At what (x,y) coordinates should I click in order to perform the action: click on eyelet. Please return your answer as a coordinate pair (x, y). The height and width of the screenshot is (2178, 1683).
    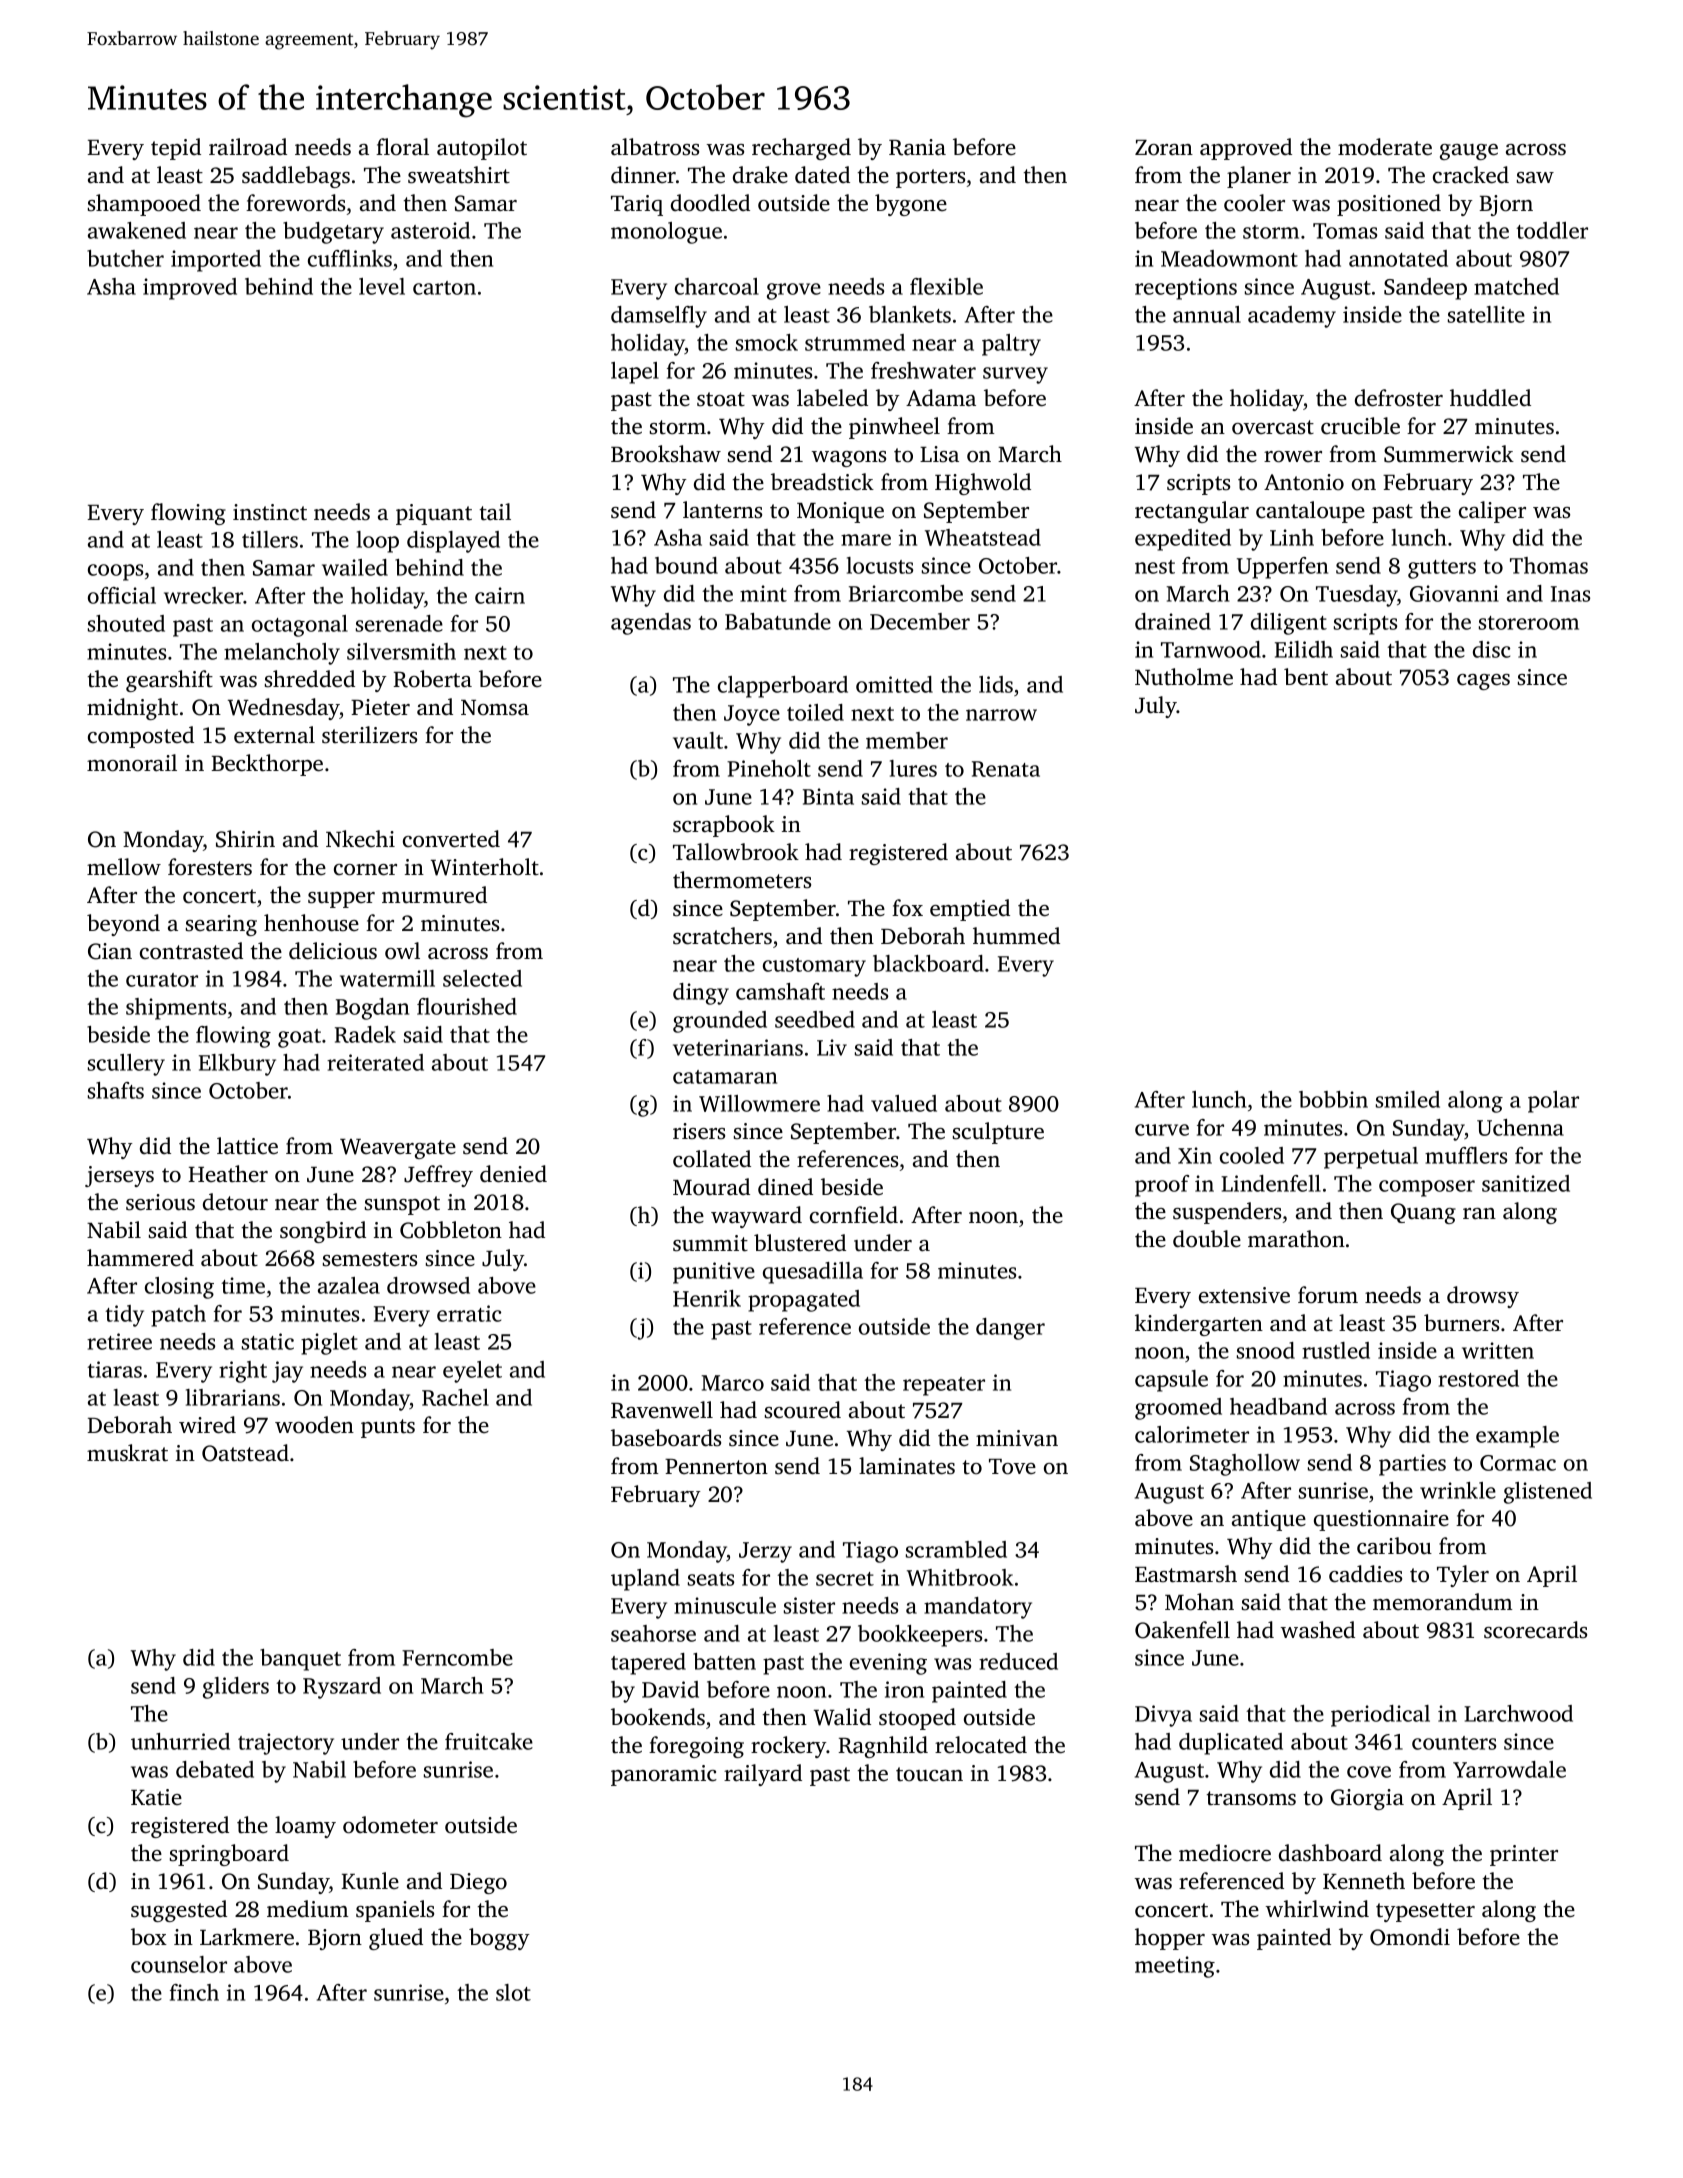
    Looking at the image, I should click on (472, 1372).
